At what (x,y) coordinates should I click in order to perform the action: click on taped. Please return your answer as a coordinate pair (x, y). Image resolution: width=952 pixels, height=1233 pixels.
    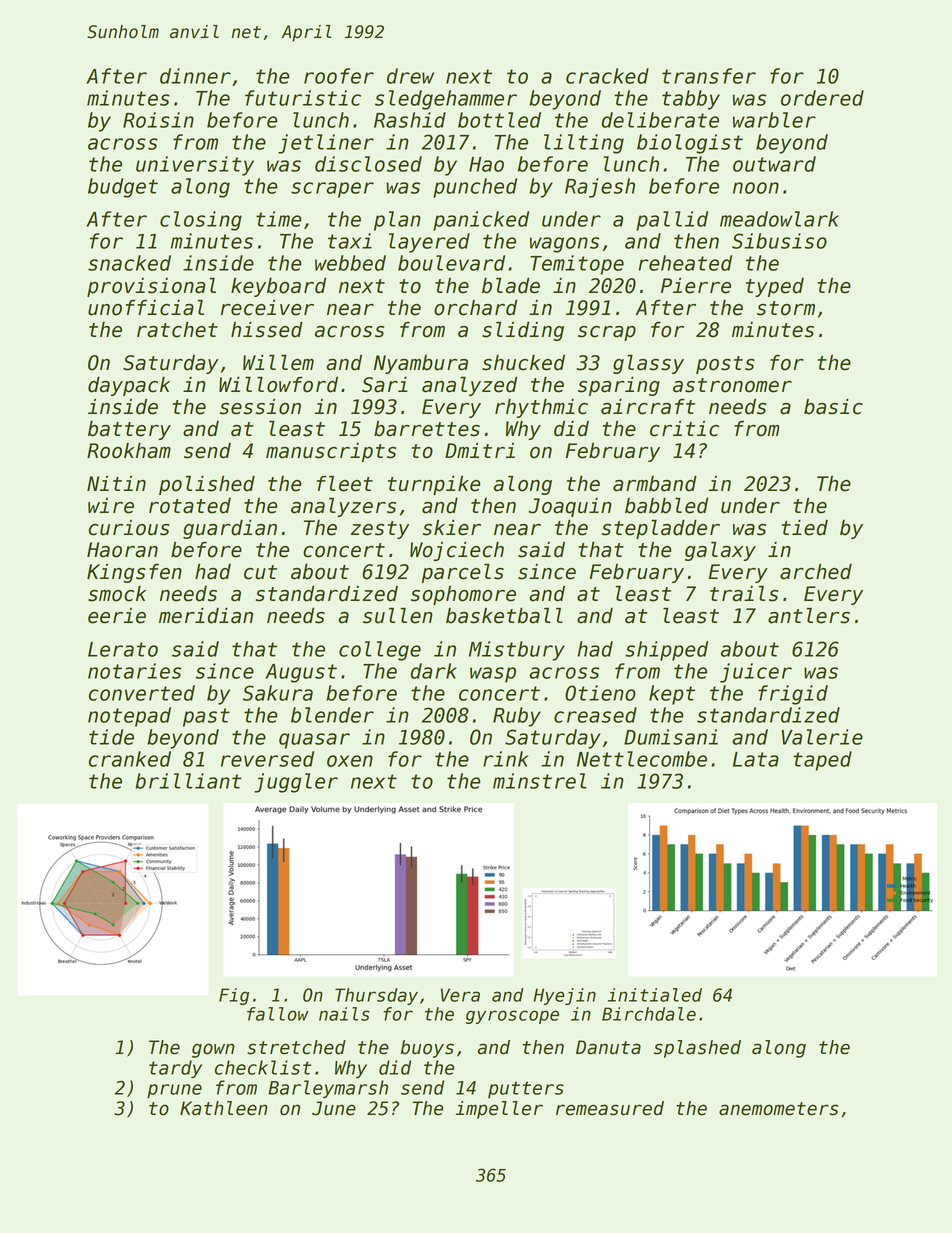
    Looking at the image, I should click on (822, 761).
